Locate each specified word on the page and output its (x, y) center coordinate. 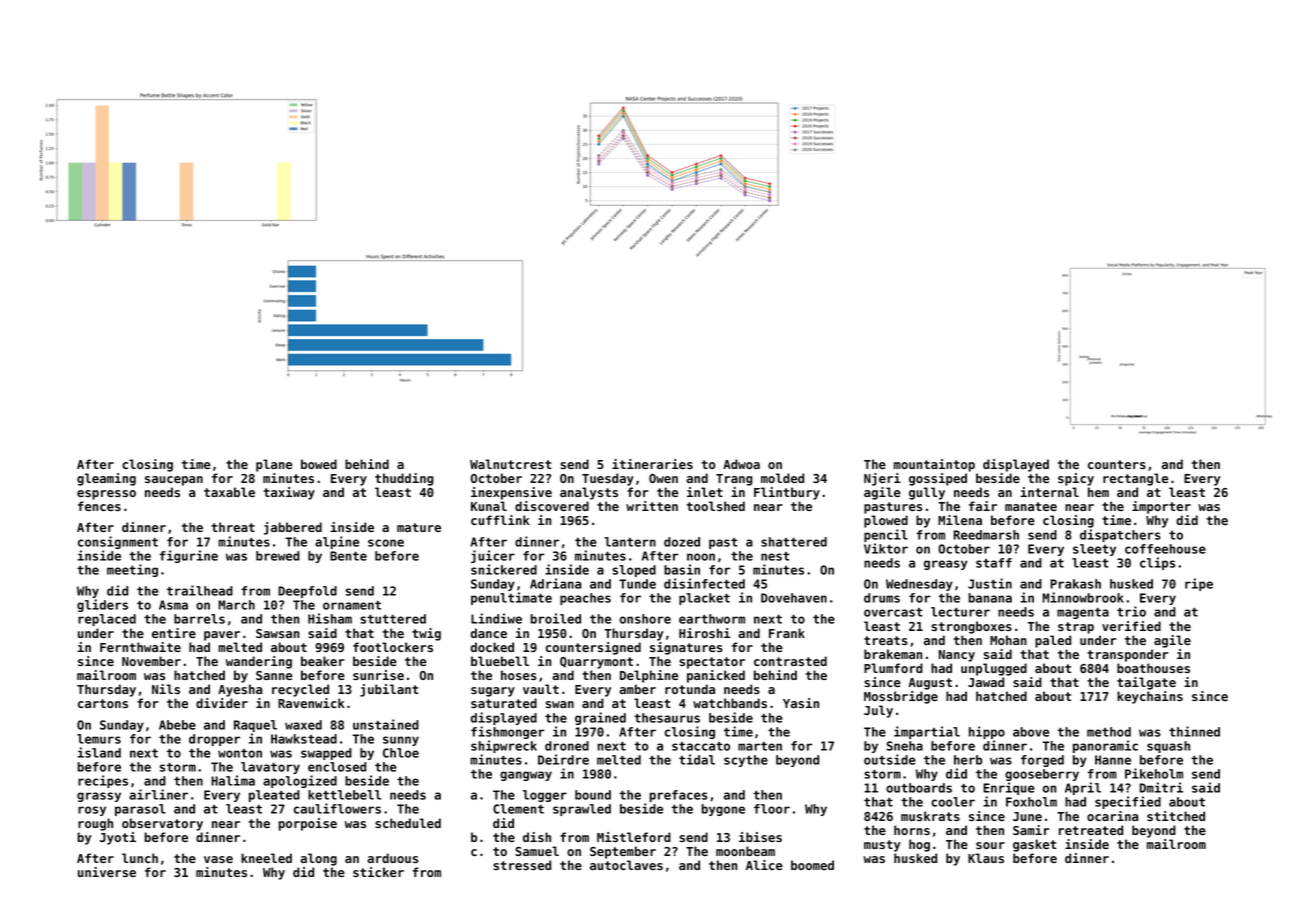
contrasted (790, 661)
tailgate (1146, 683)
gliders (102, 605)
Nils (166, 689)
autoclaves (626, 865)
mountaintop (934, 465)
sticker (378, 872)
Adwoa (741, 464)
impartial (927, 732)
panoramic (1105, 746)
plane (274, 465)
